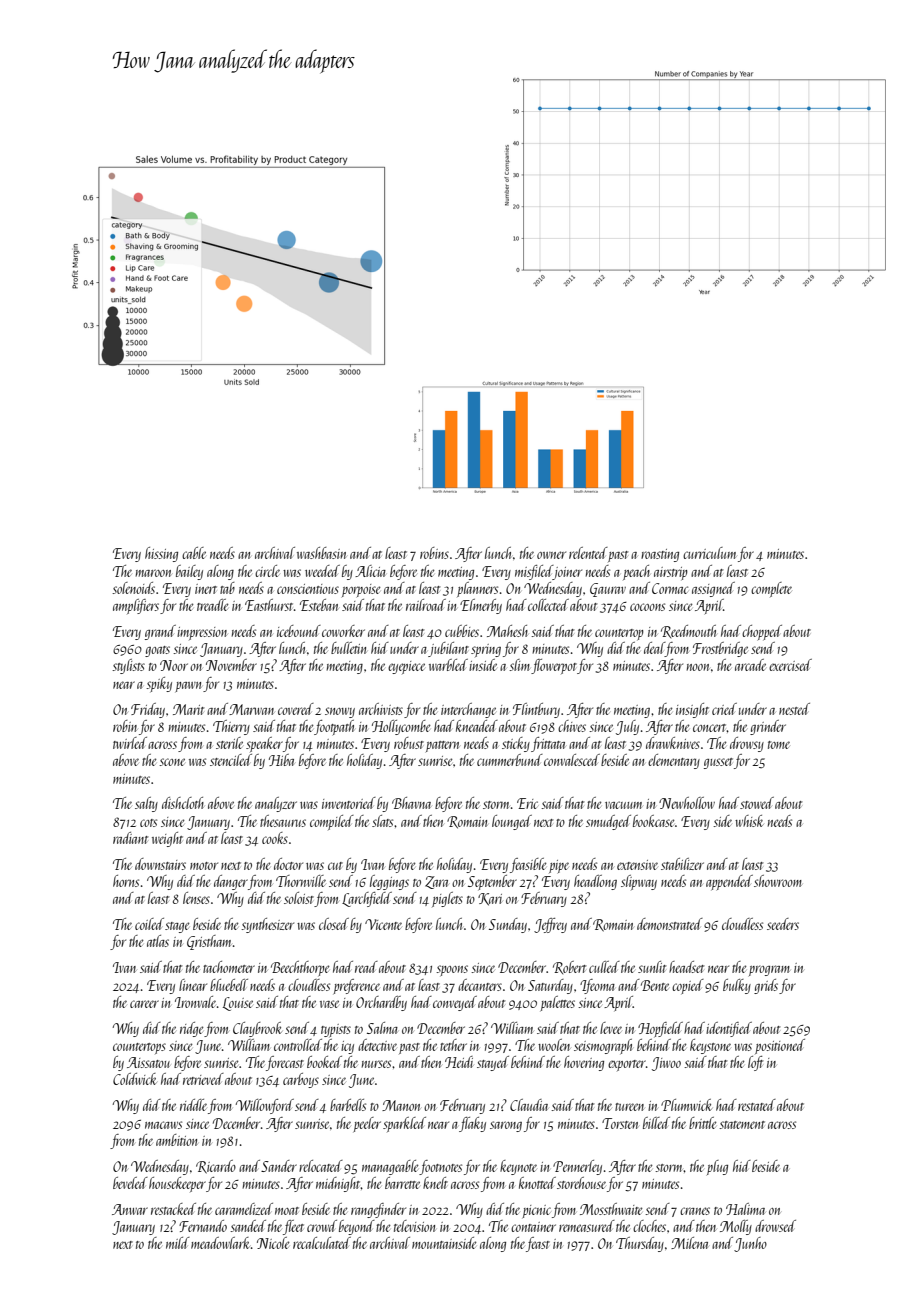  Describe the element at coordinates (194, 553) in the page. I see `cable` at that location.
